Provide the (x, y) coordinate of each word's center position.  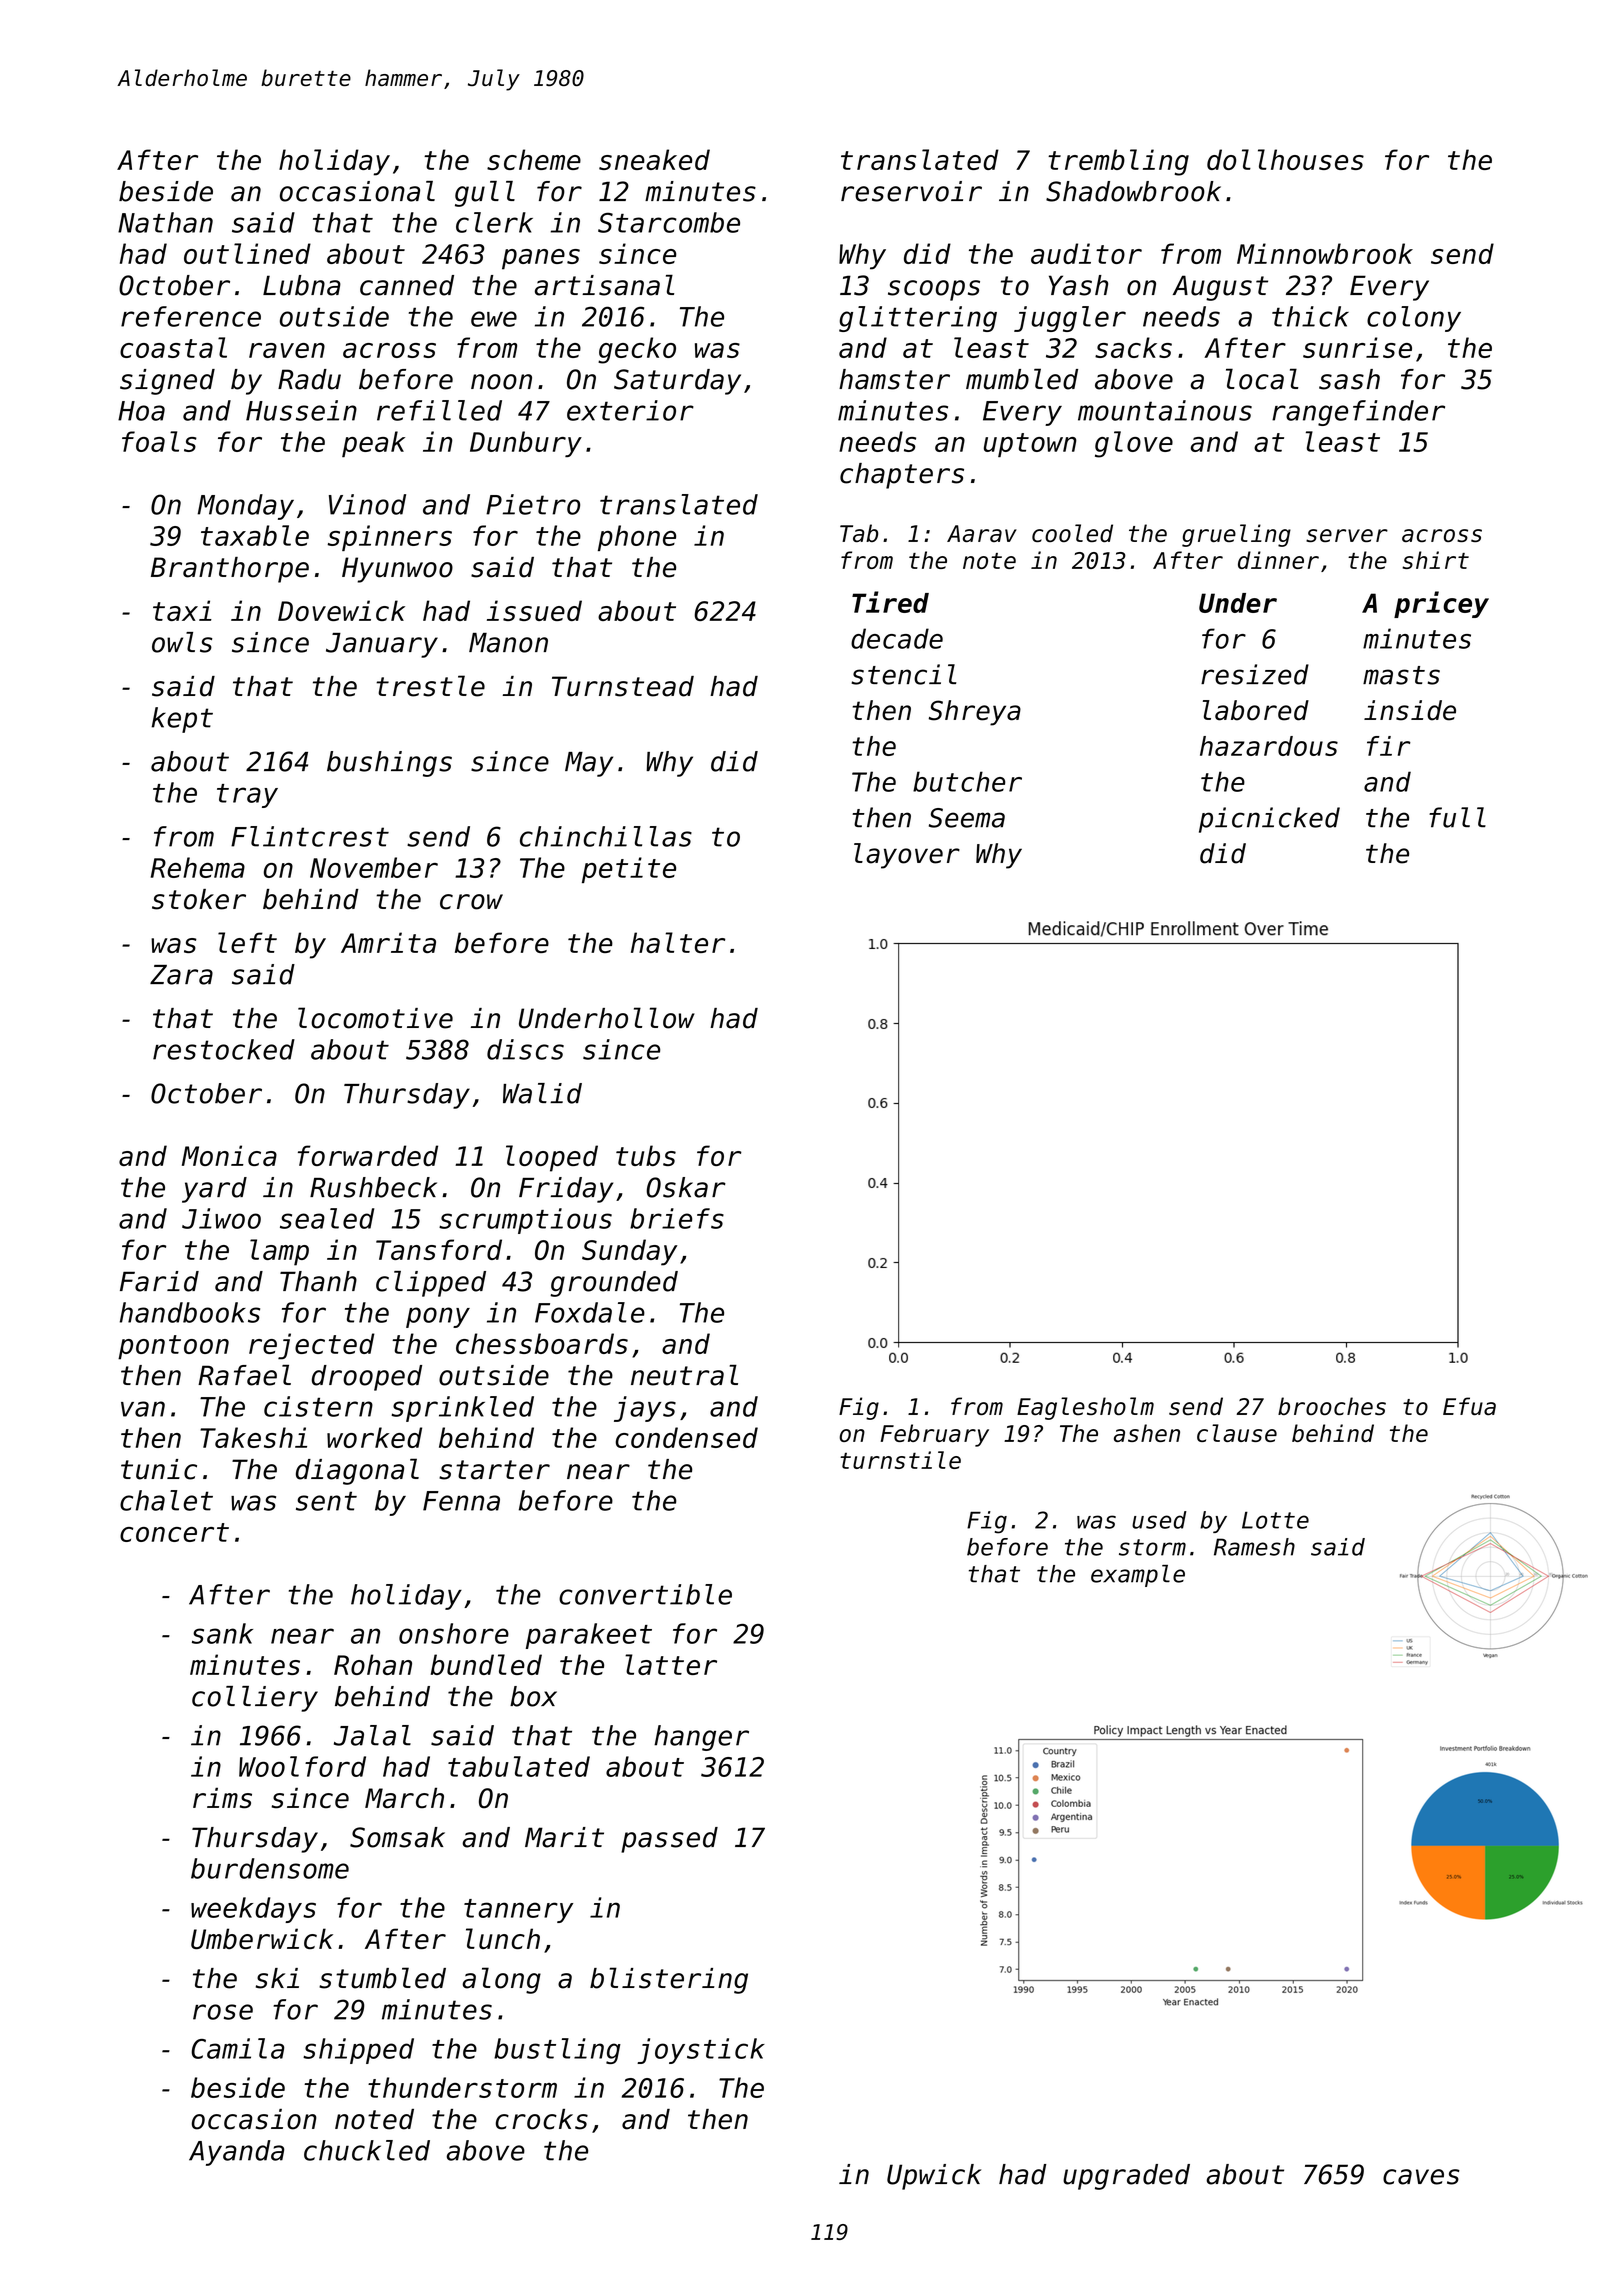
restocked (224, 1049)
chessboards (542, 1343)
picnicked (1269, 820)
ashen (1147, 1433)
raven (287, 350)
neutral (684, 1375)
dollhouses (1285, 159)
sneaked (654, 159)
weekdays (253, 1910)
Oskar (686, 1187)
